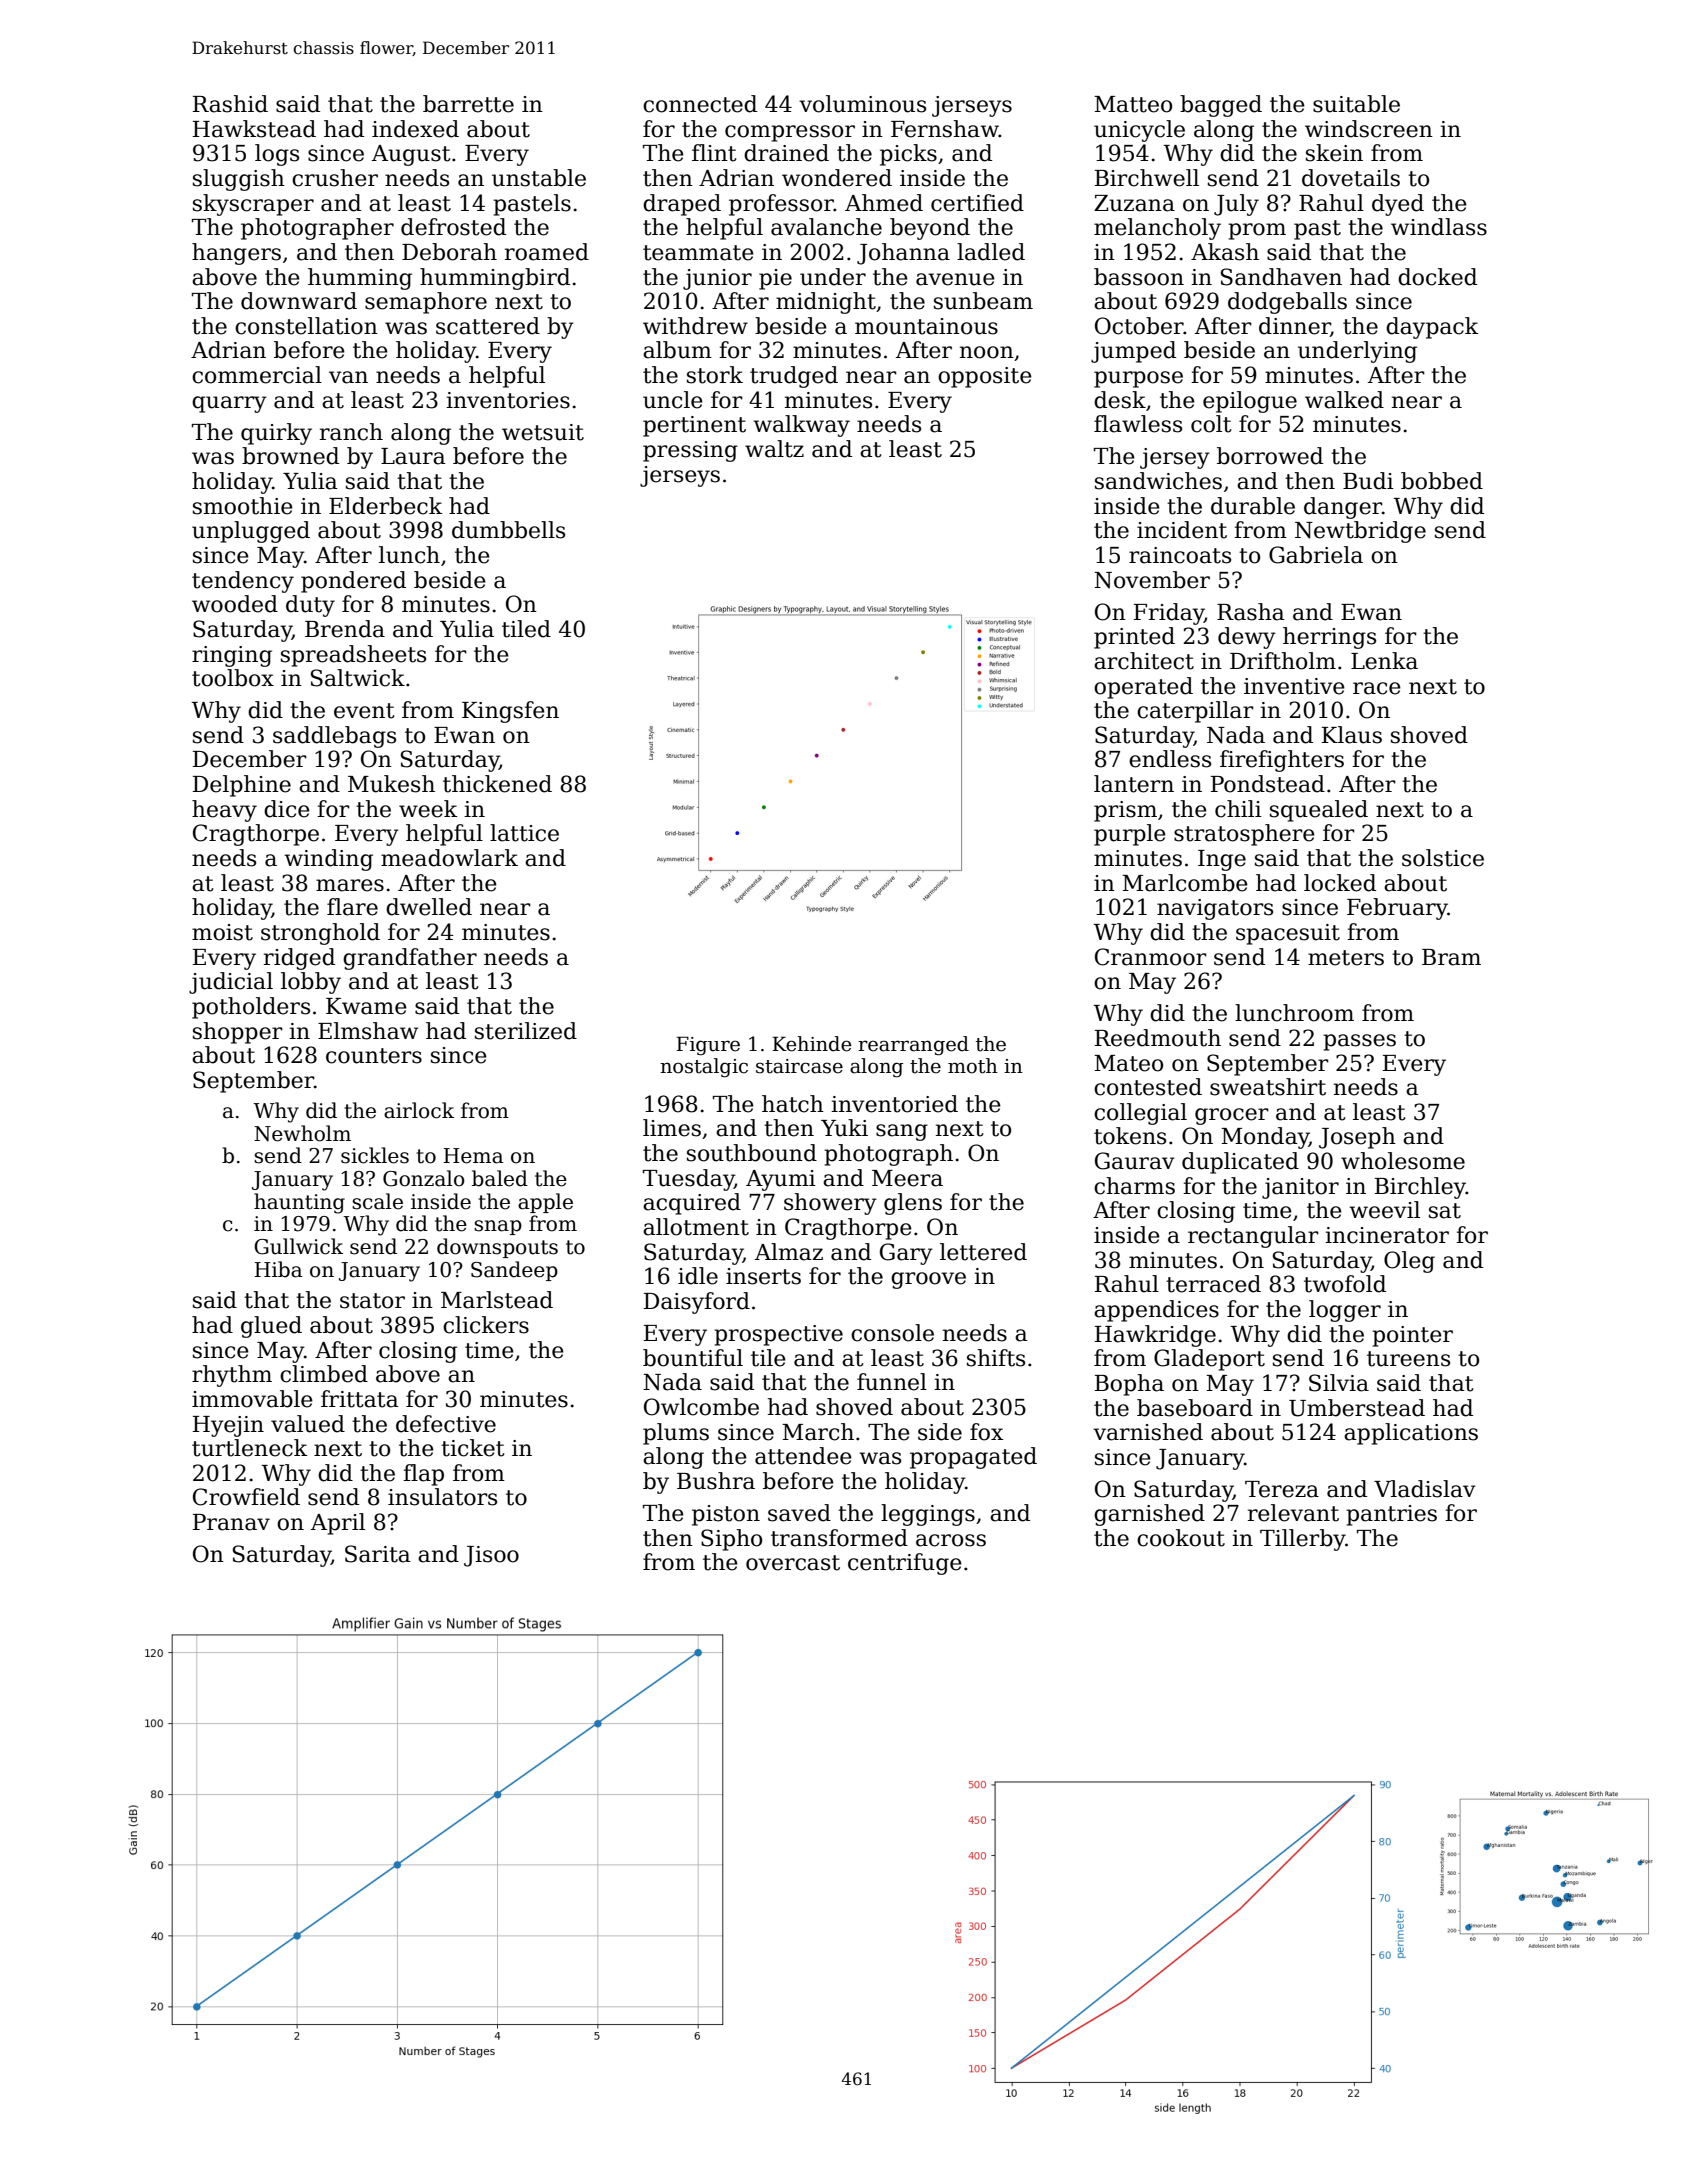 The width and height of the screenshot is (1683, 2178). I want to click on Kehinde, so click(811, 1044).
